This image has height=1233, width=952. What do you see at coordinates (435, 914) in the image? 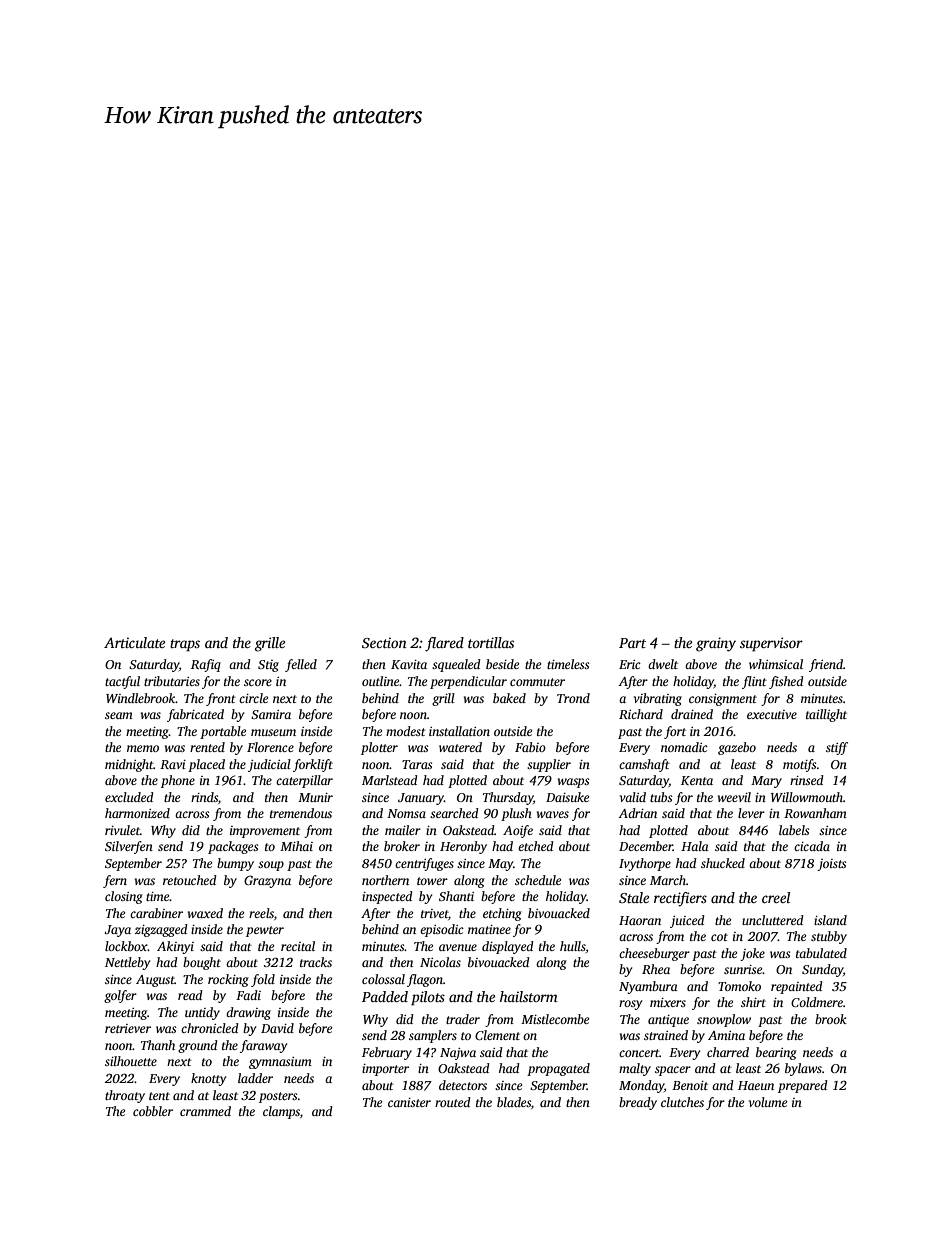
I see `trivet` at bounding box center [435, 914].
